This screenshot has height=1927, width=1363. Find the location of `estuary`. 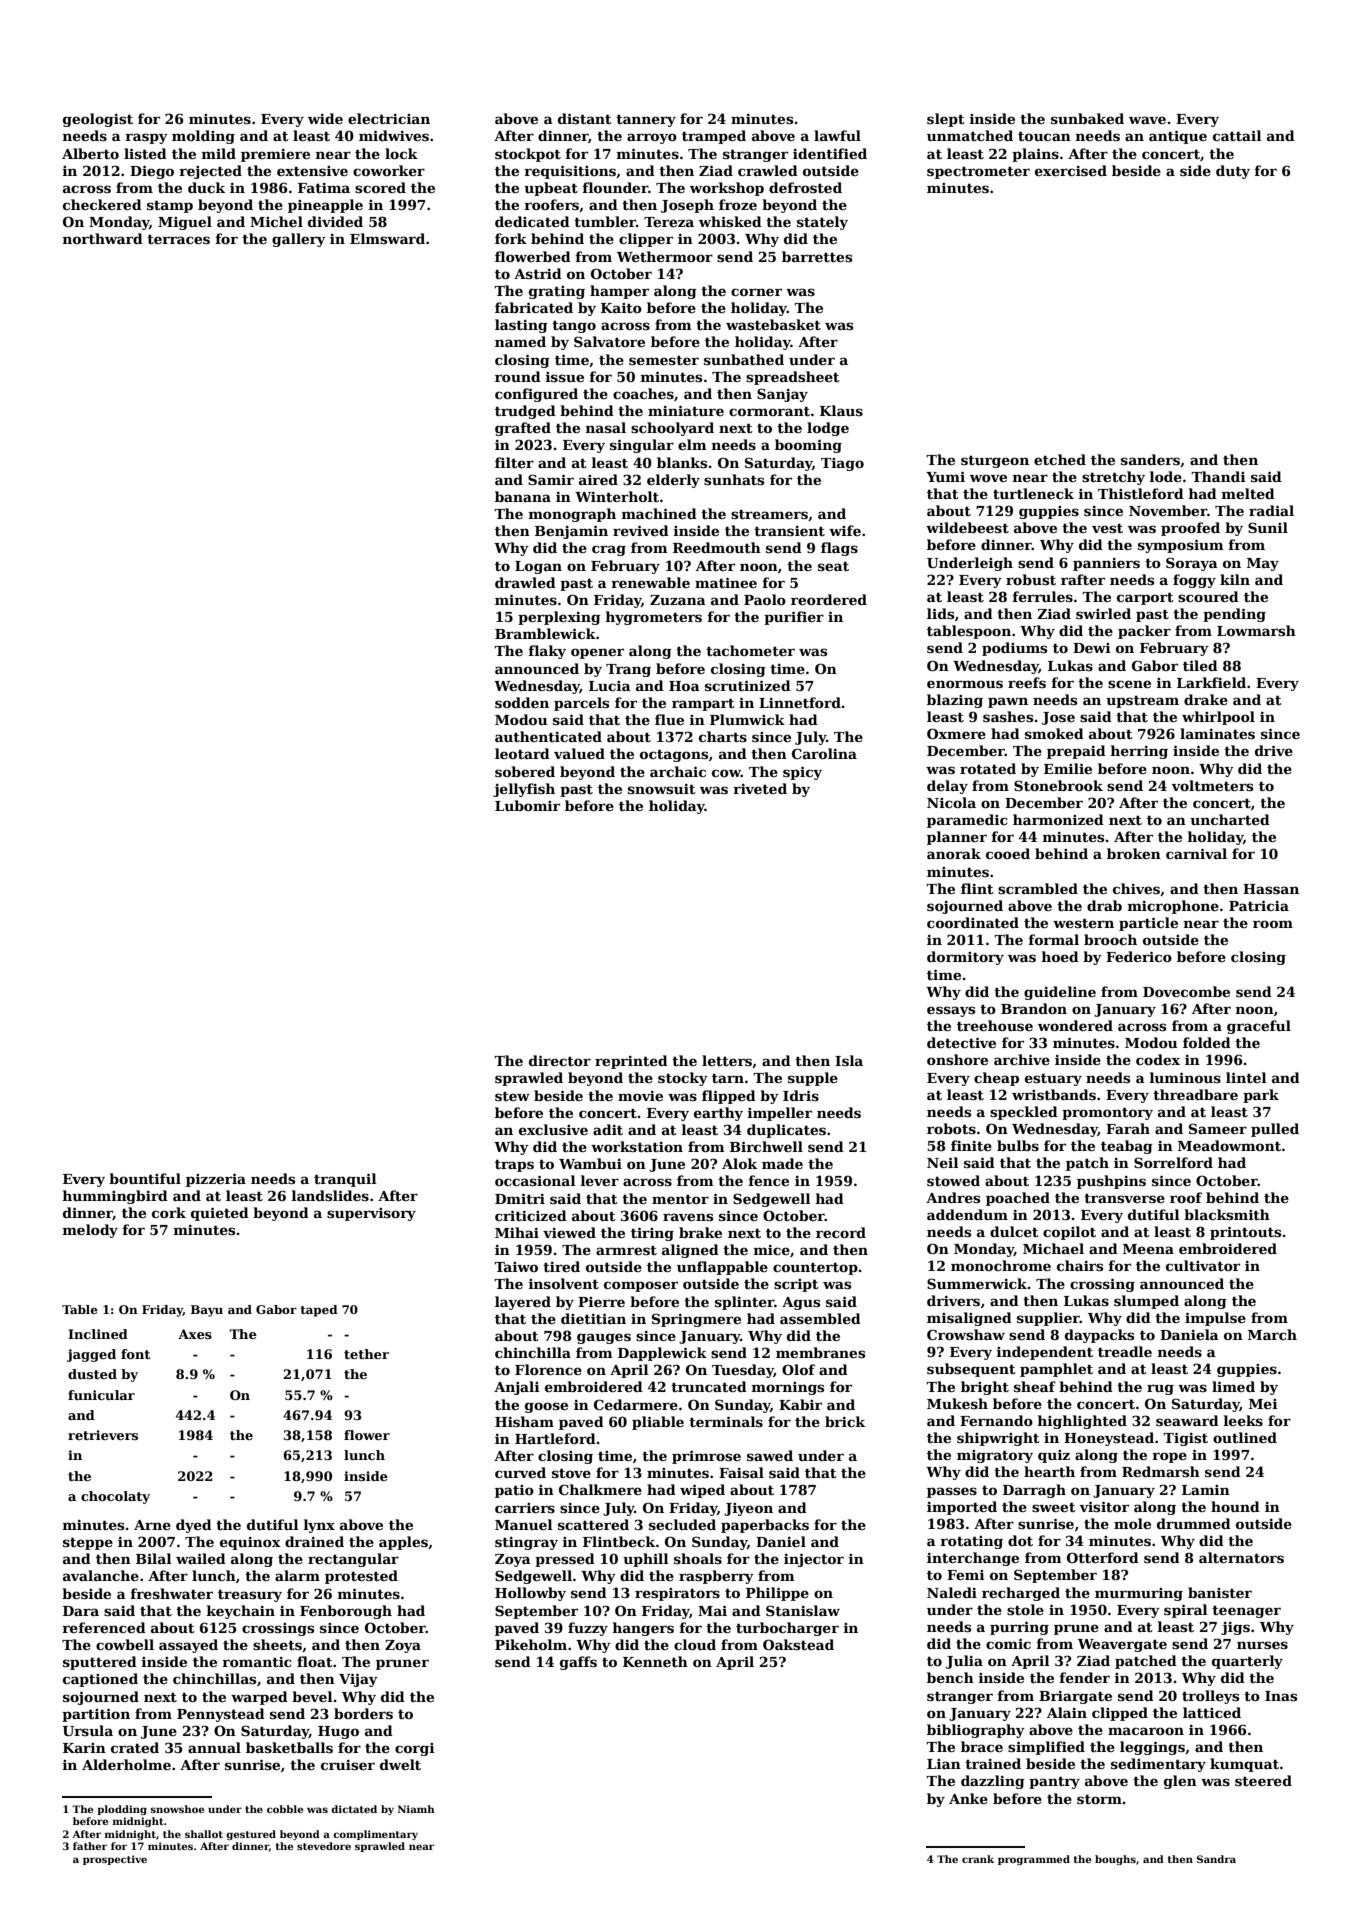

estuary is located at coordinates (1053, 1080).
